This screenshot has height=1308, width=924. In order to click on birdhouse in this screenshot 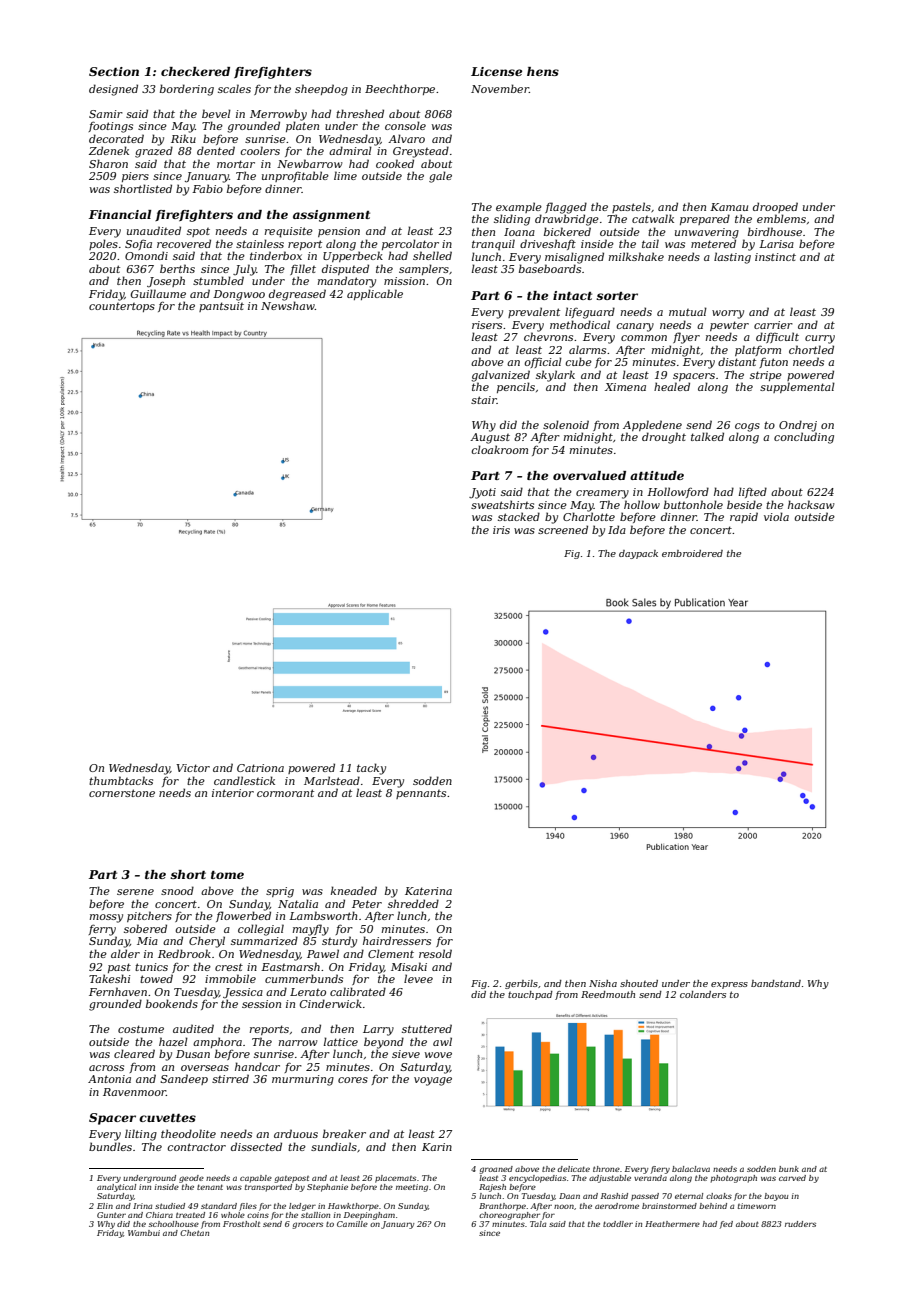, I will do `click(775, 231)`.
